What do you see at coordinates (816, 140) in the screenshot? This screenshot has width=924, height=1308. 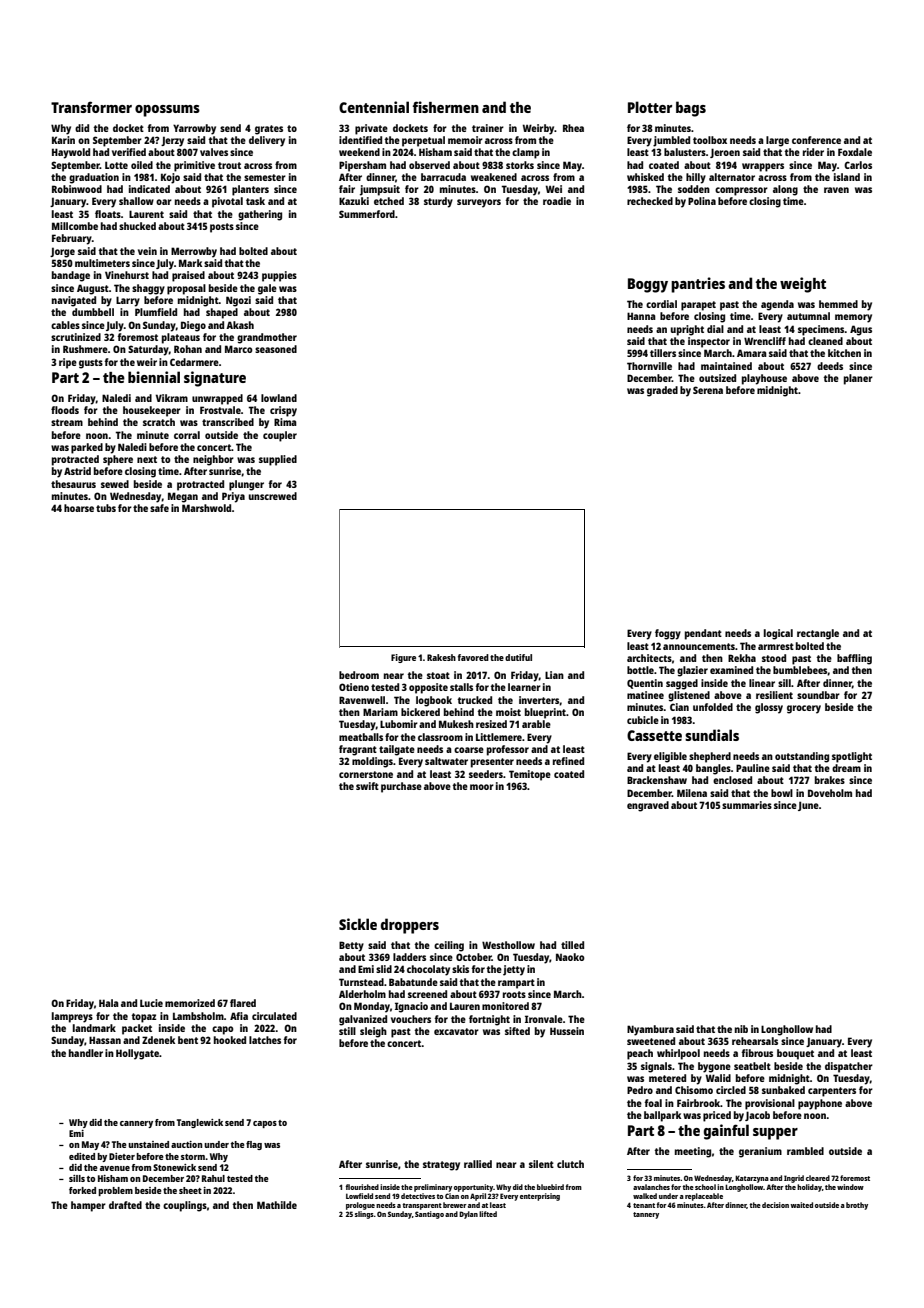 I see `conference` at bounding box center [816, 140].
